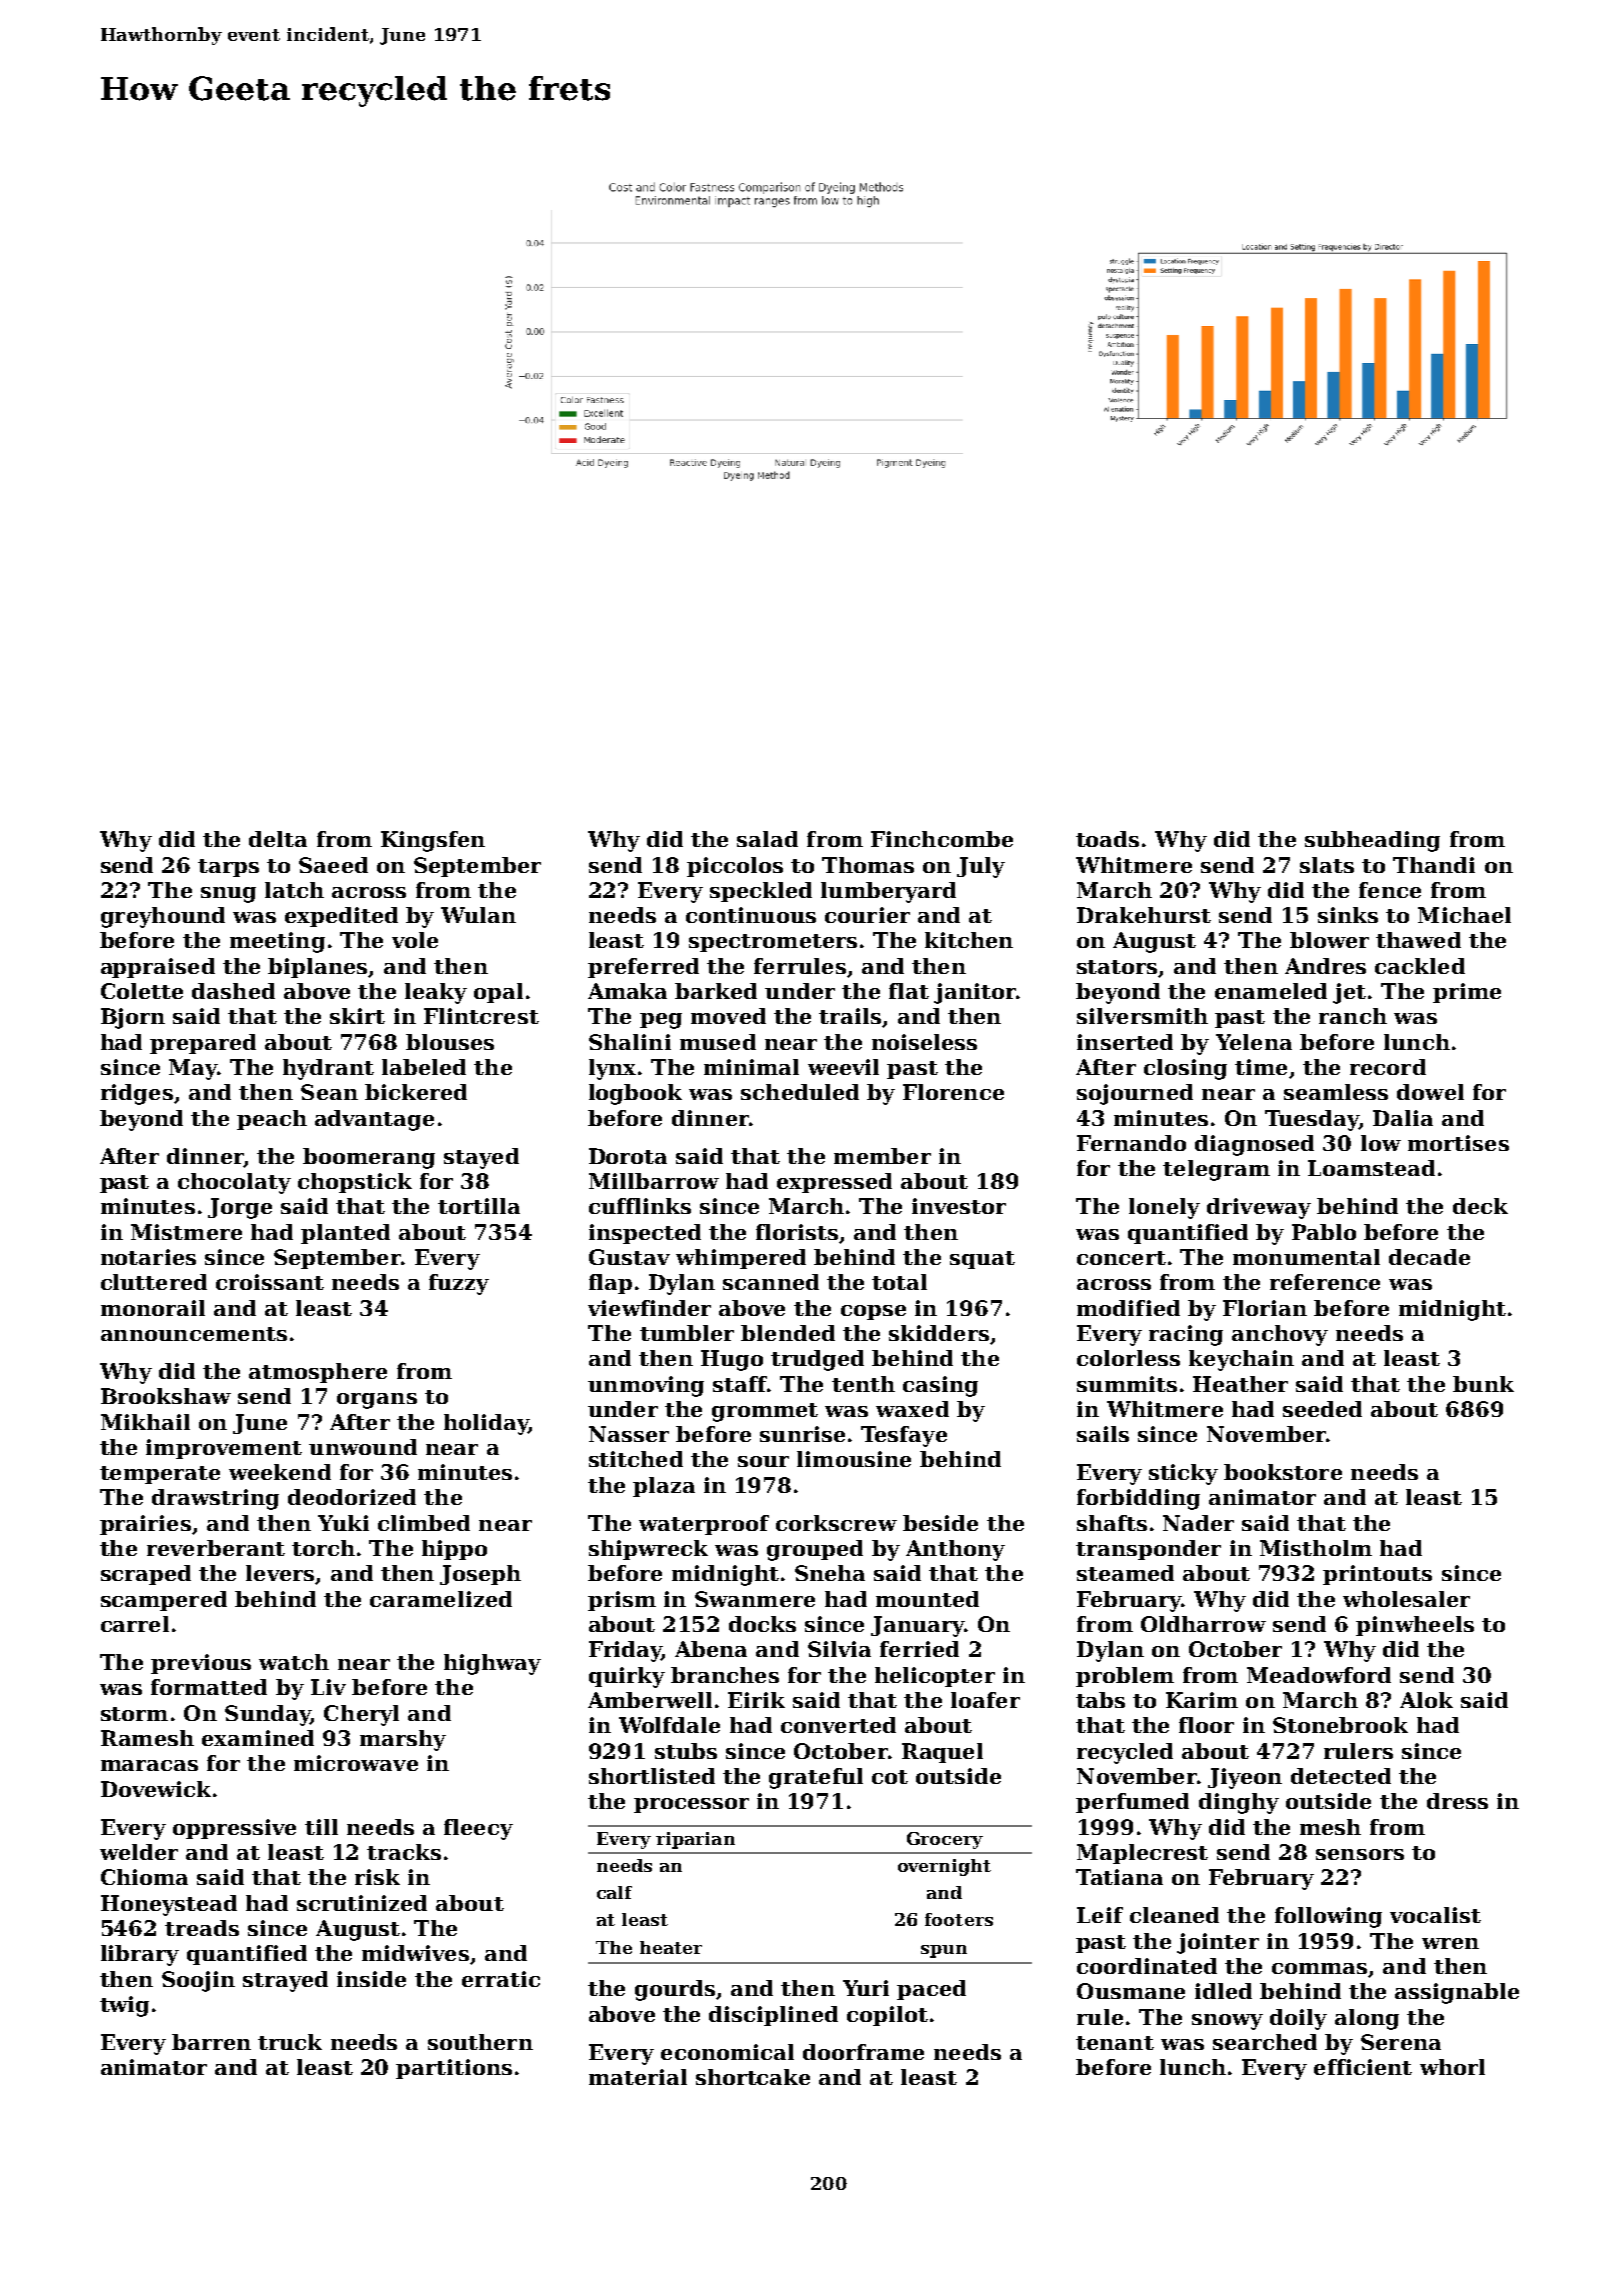 The image size is (1620, 2292). What do you see at coordinates (931, 1990) in the screenshot?
I see `paced` at bounding box center [931, 1990].
